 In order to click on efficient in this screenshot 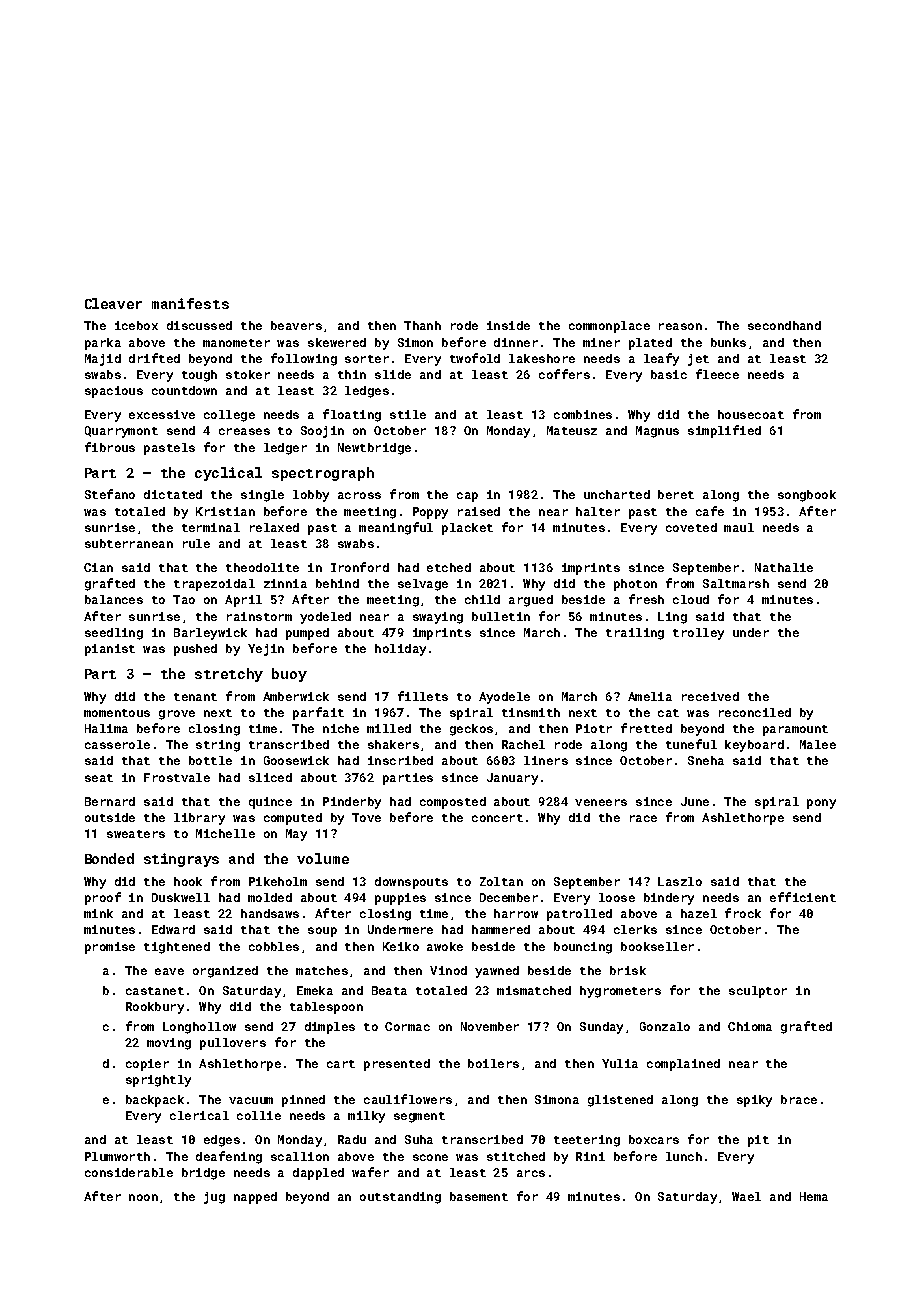, I will do `click(803, 897)`.
